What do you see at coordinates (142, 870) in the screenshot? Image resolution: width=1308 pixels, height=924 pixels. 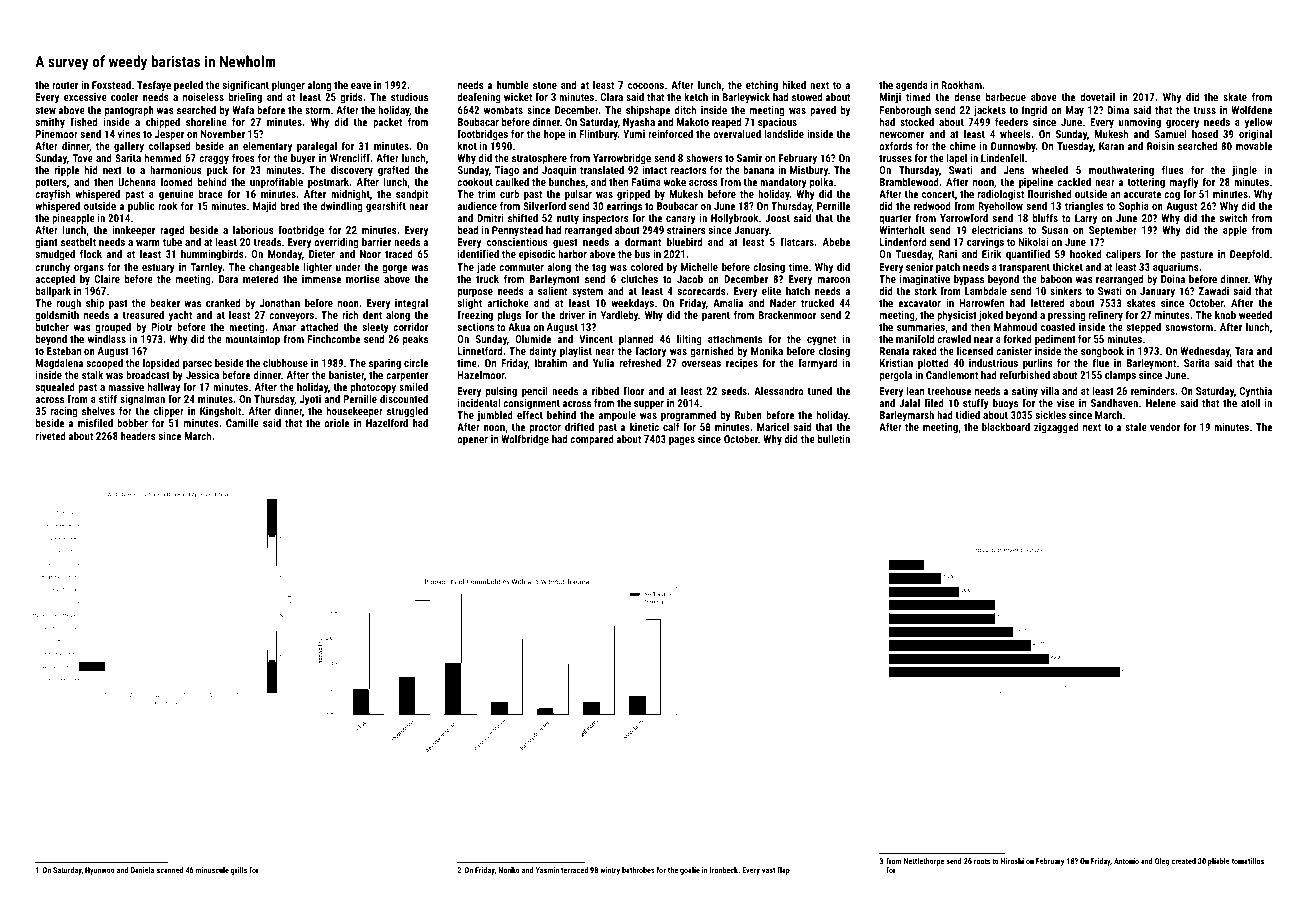 I see `Daniela` at bounding box center [142, 870].
